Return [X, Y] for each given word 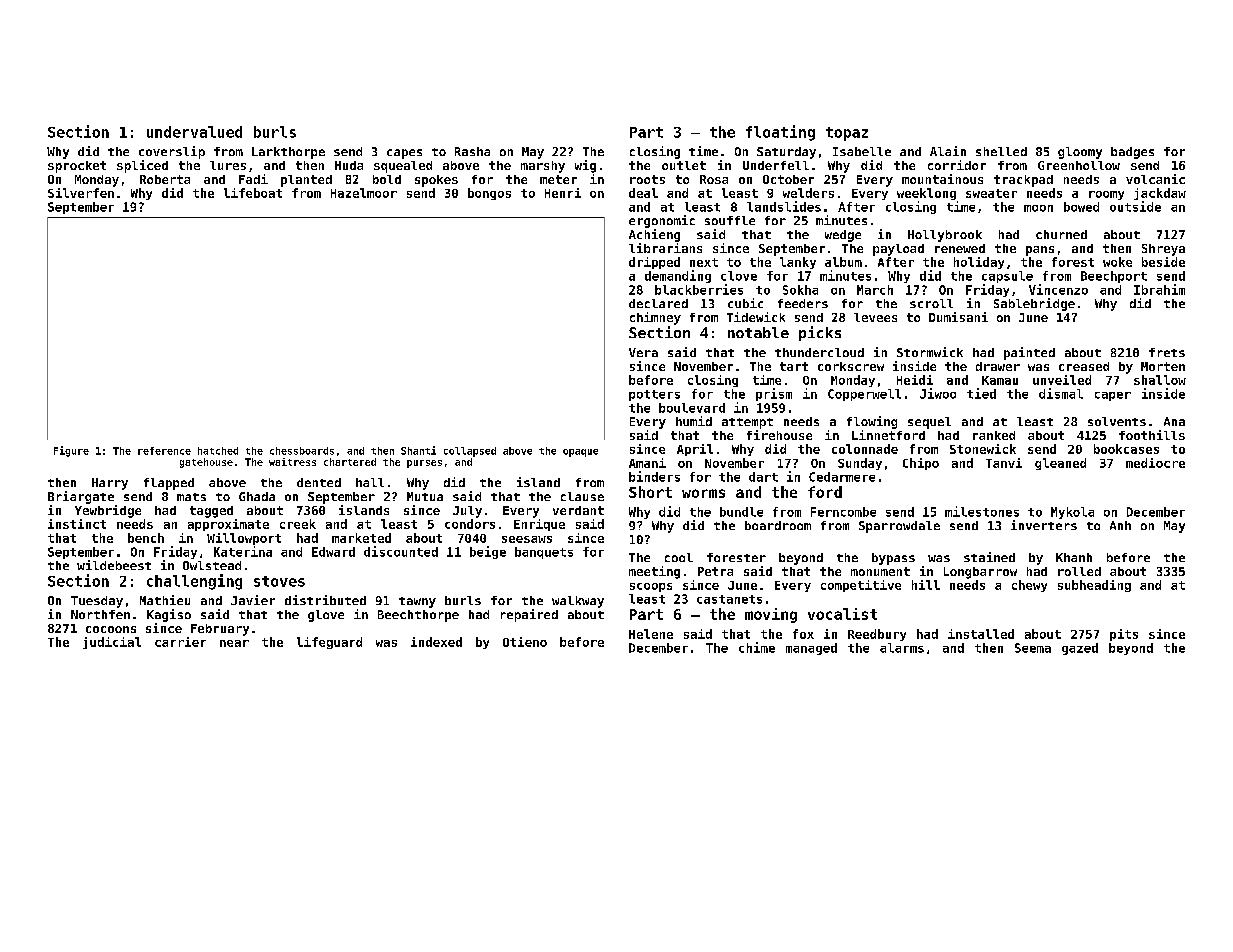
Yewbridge [108, 511]
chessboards [302, 451]
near [234, 643]
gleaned [1060, 464]
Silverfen [81, 193]
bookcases [1126, 449]
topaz [847, 134]
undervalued [194, 132]
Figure [71, 451]
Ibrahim [1159, 289]
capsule [1007, 277]
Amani [647, 463]
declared [658, 303]
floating [780, 133]
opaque [580, 453]
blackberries [699, 289]
